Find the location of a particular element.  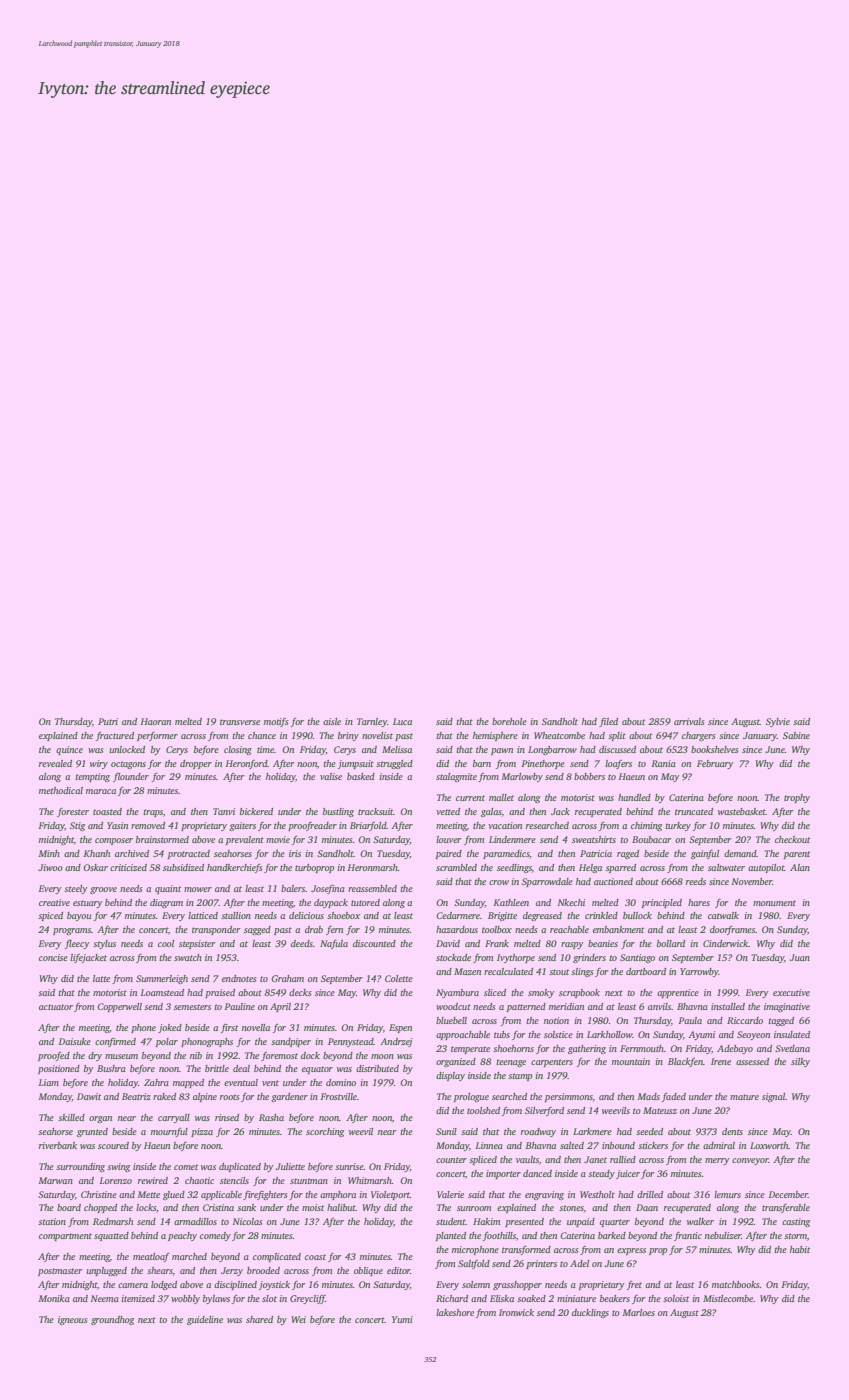

lemurs is located at coordinates (727, 1194).
